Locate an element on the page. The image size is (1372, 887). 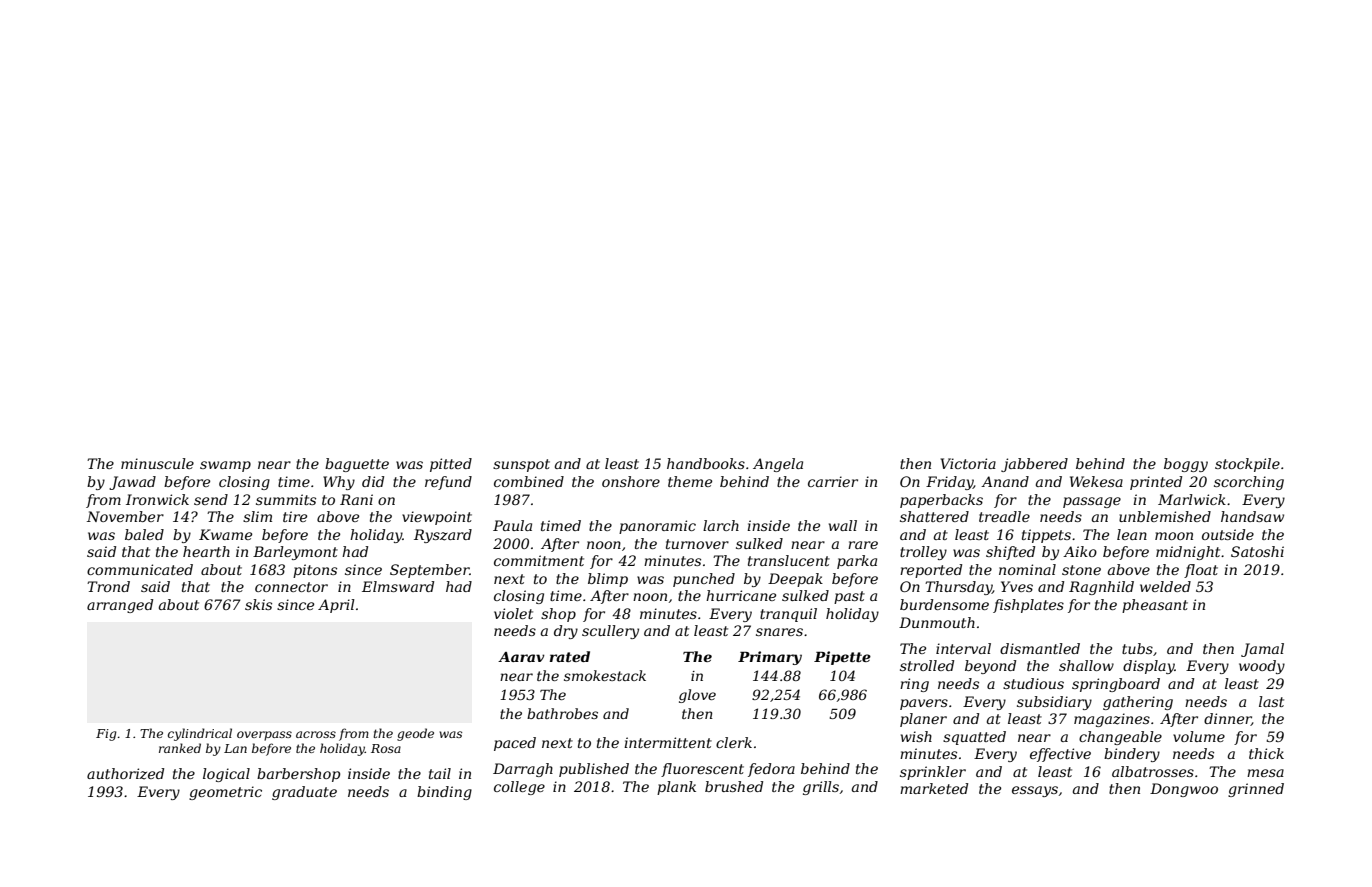
translucent is located at coordinates (789, 560).
